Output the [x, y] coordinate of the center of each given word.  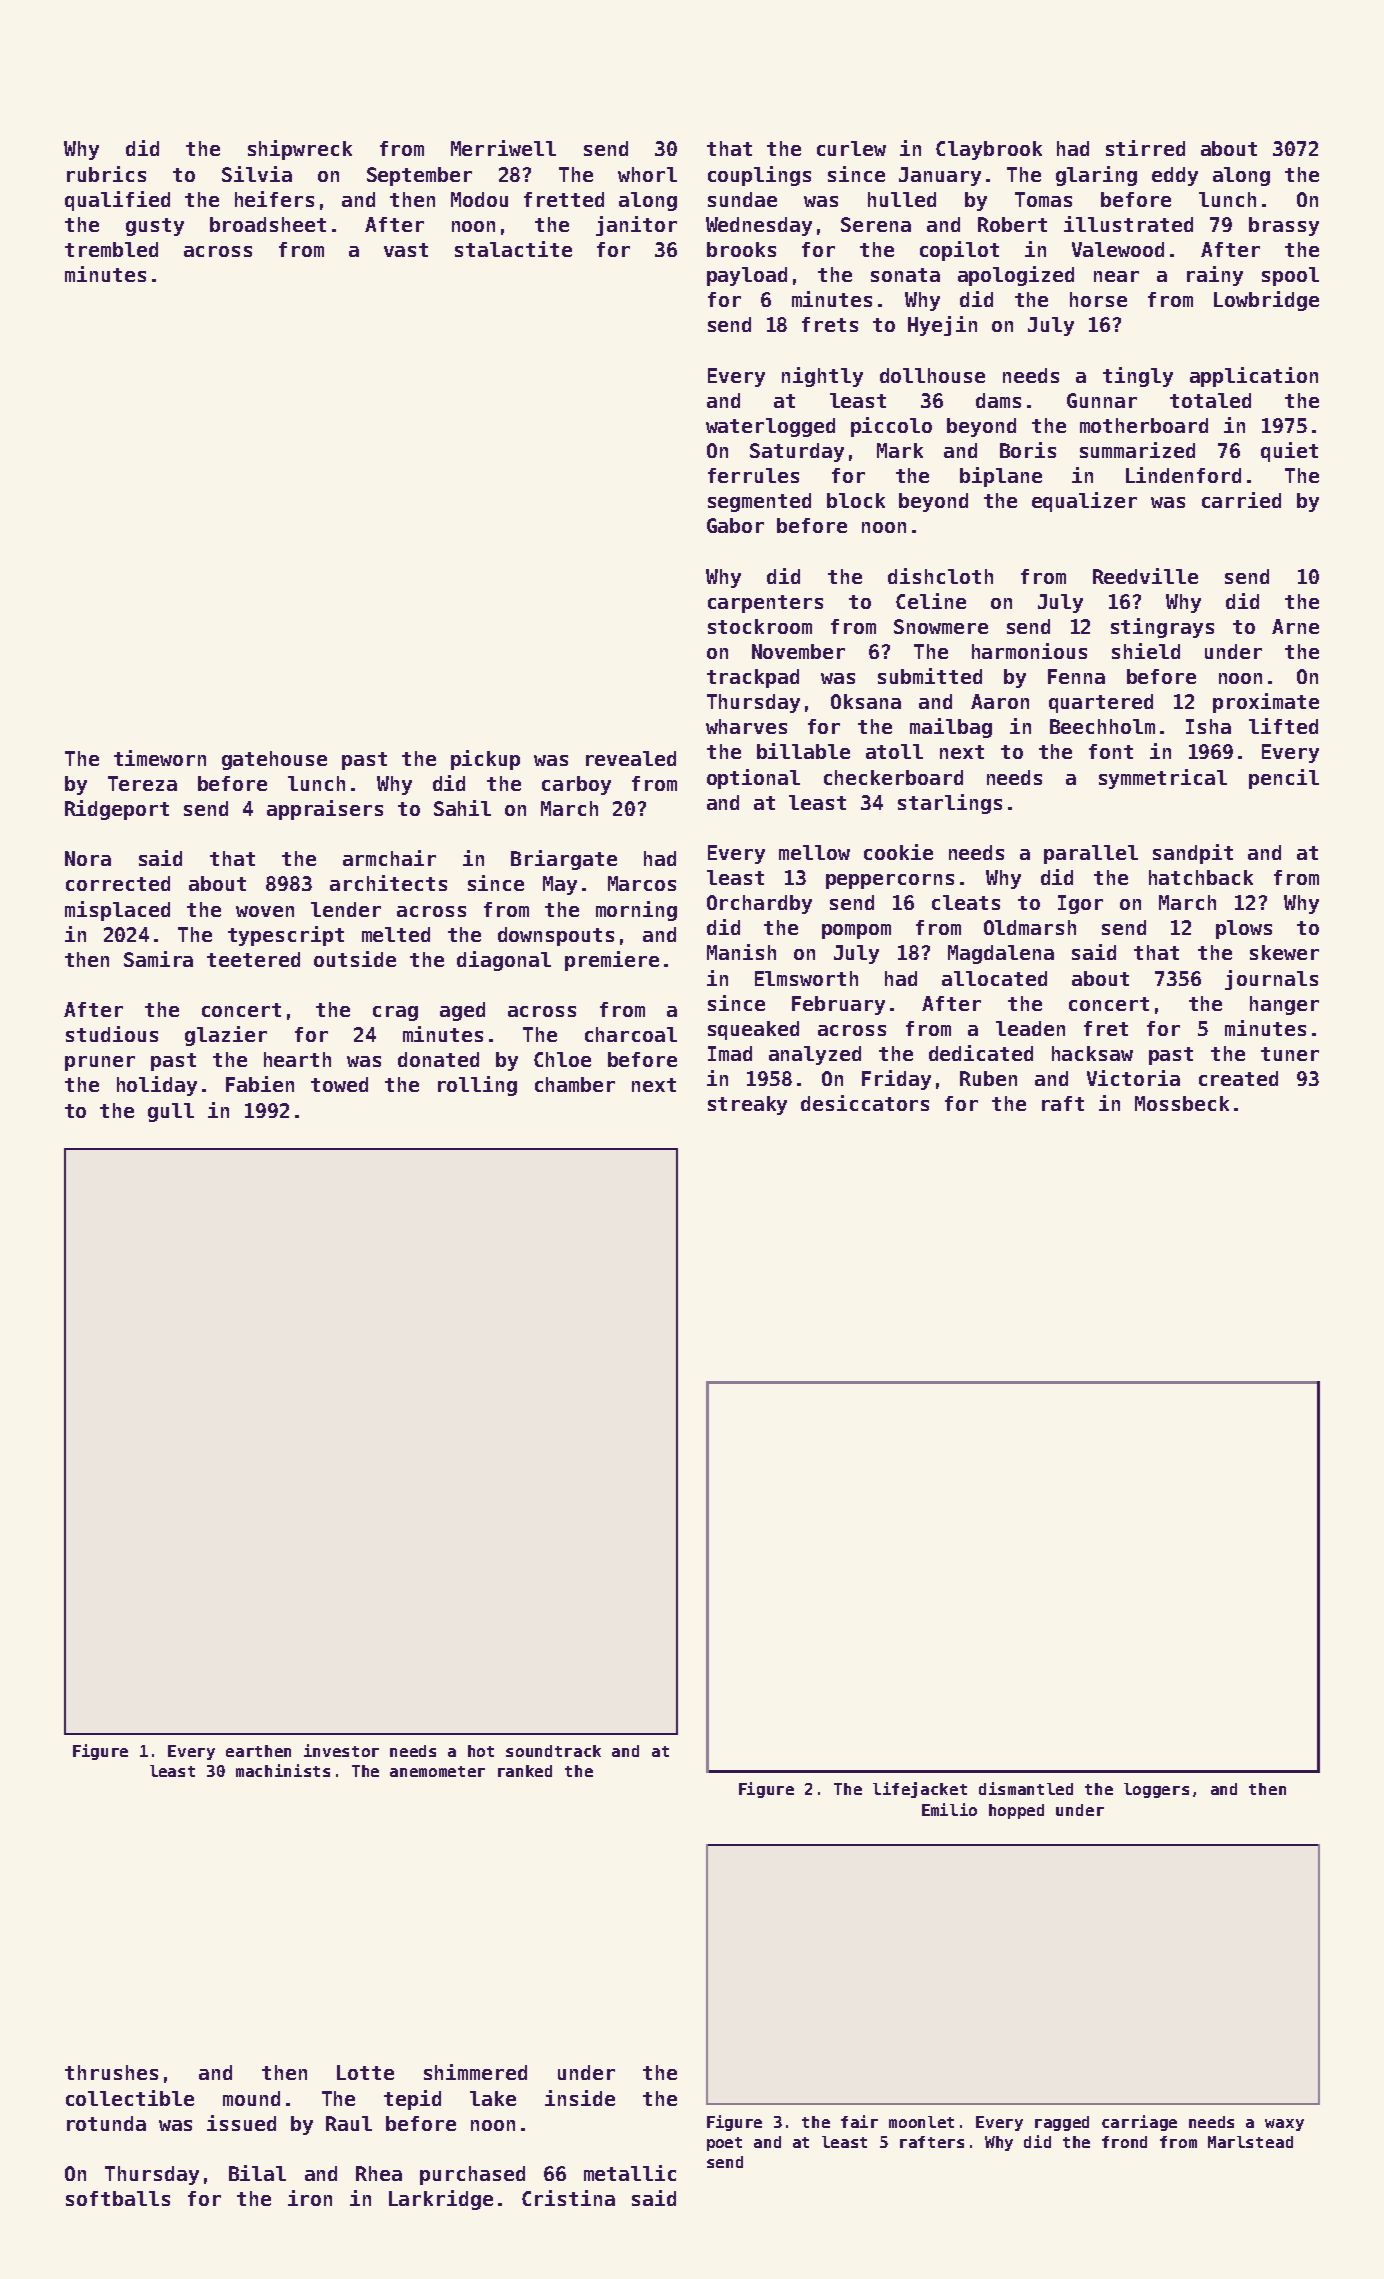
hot [481, 1751]
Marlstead [1250, 2142]
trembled [111, 249]
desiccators [865, 1103]
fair [859, 2121]
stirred [1145, 148]
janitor [636, 226]
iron [310, 2198]
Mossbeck [1182, 1103]
